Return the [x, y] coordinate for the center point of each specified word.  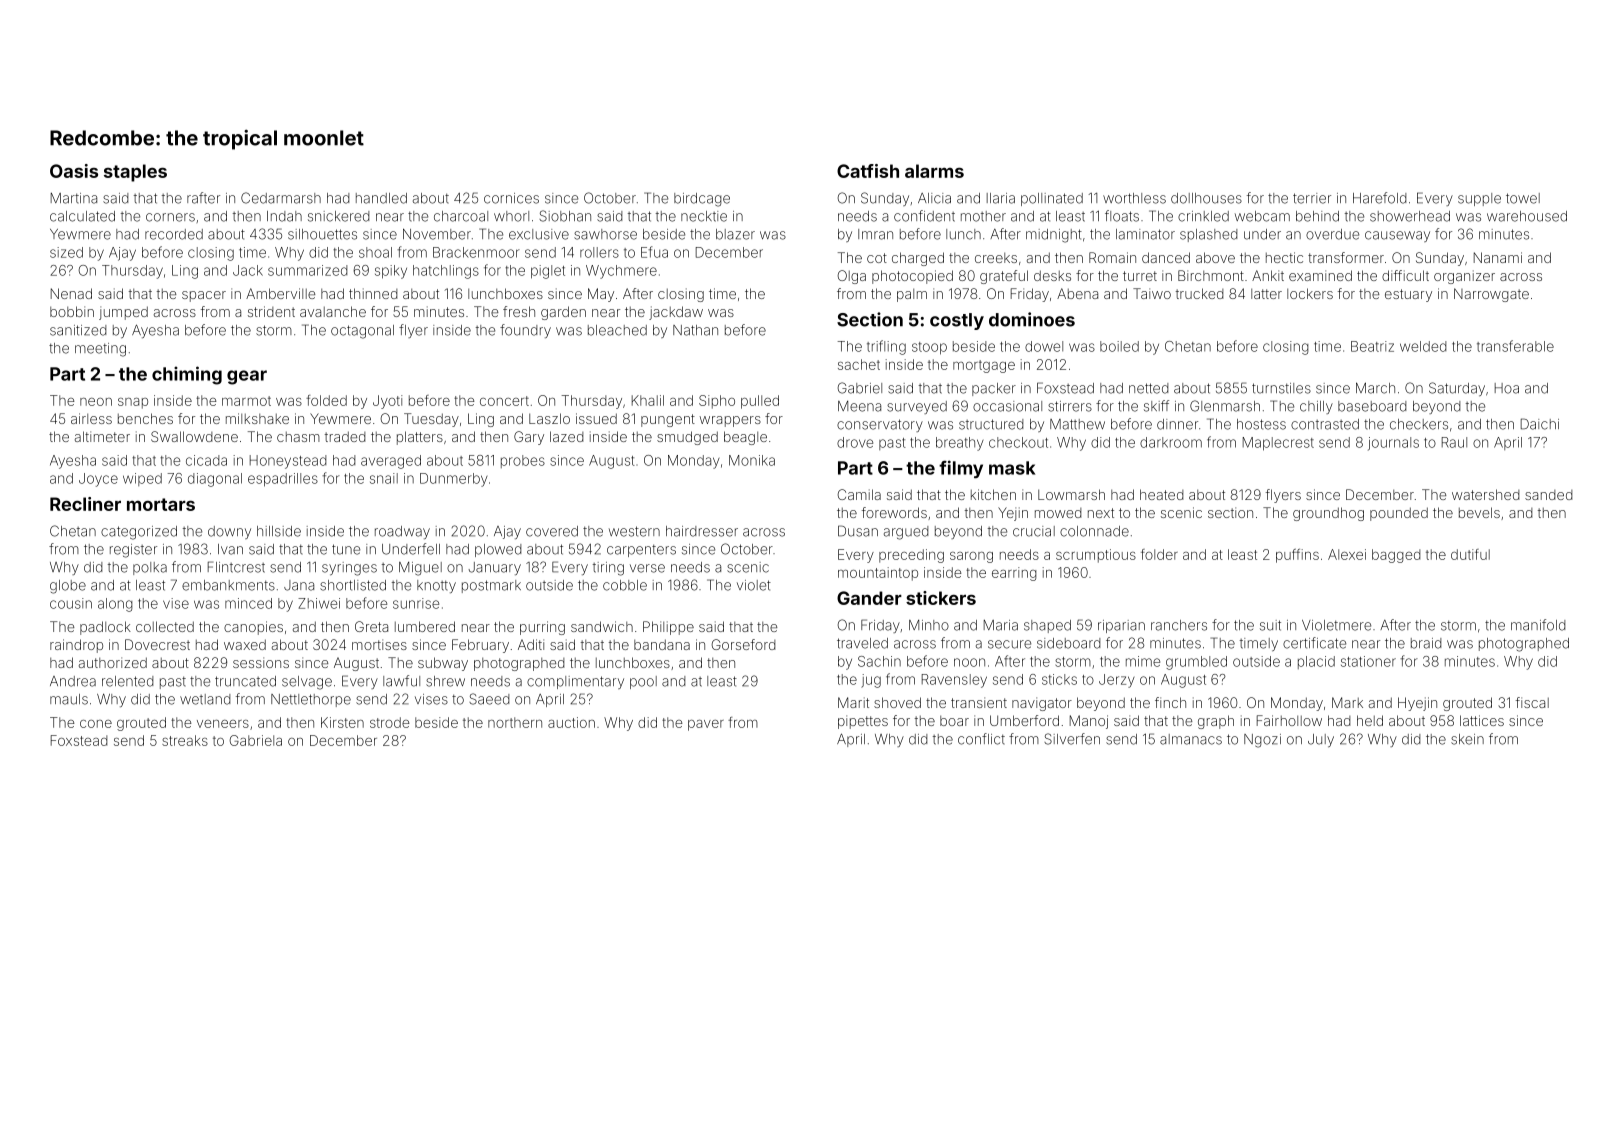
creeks [996, 258]
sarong [971, 557]
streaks [185, 740]
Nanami [1498, 257]
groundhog [1328, 514]
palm [912, 295]
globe [68, 587]
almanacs [1191, 739]
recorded [174, 234]
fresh [519, 311]
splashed [1209, 235]
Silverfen [1072, 739]
